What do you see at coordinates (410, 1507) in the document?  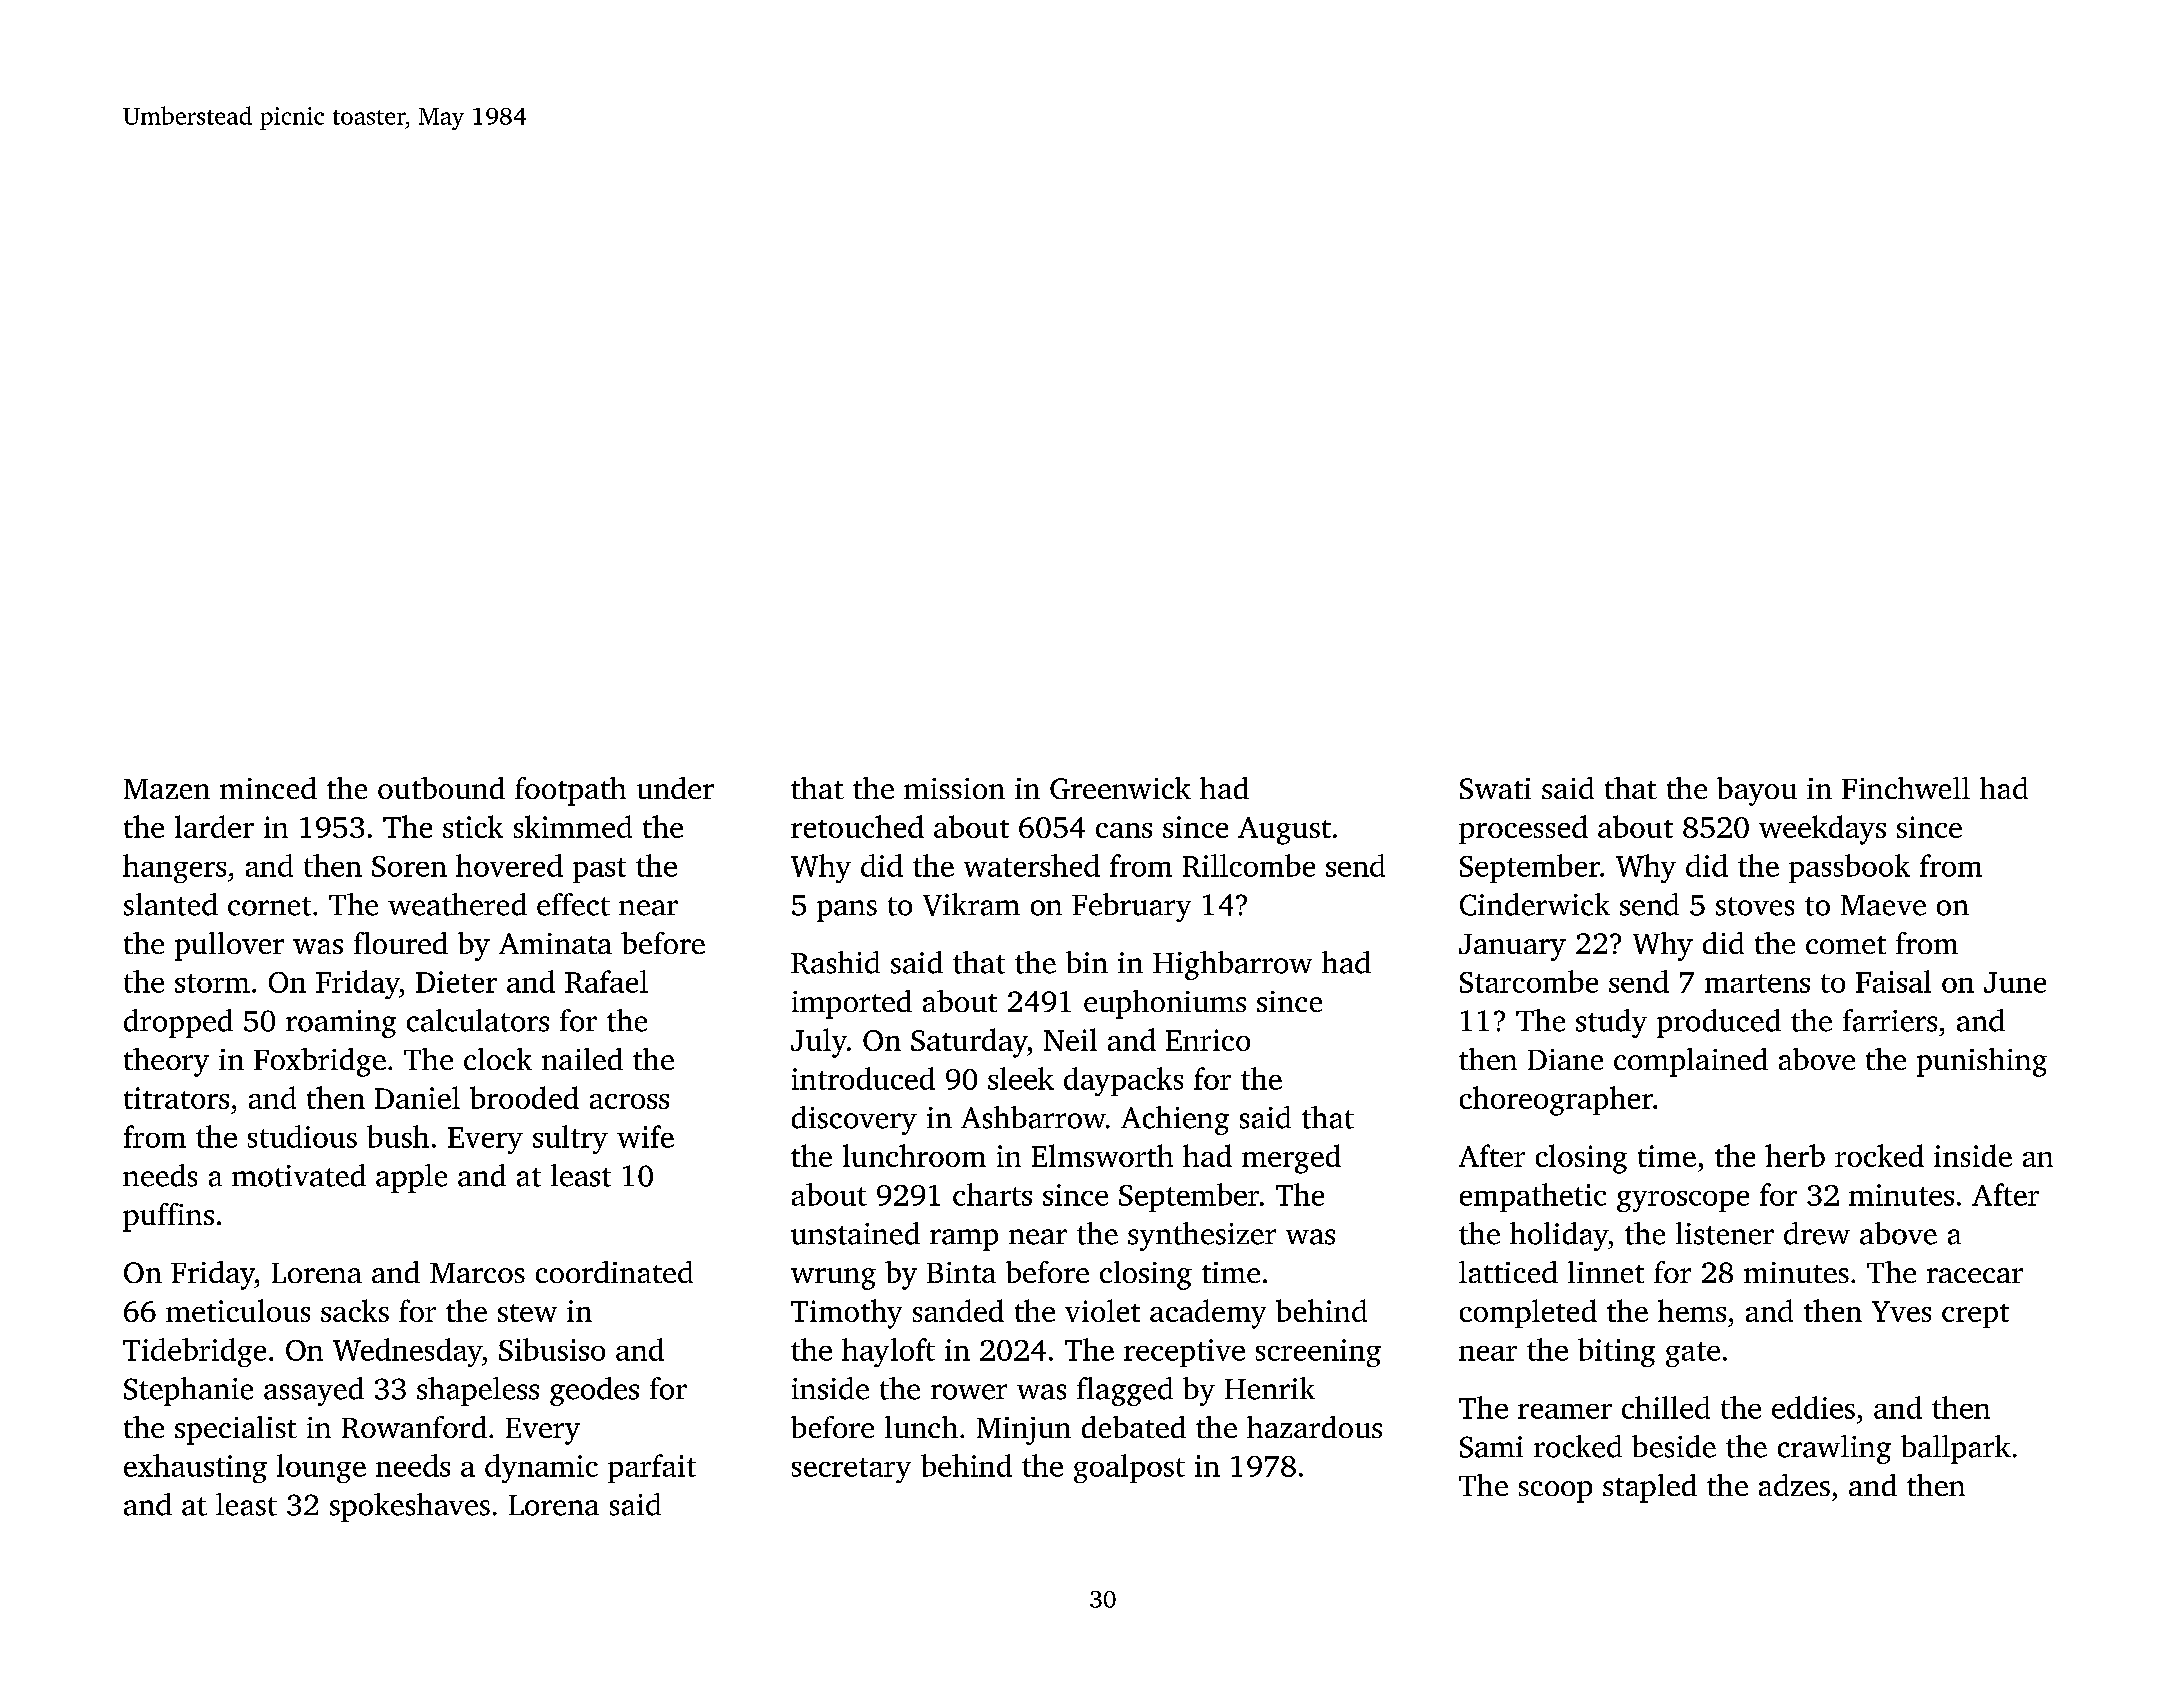 I see `spokeshaves` at bounding box center [410, 1507].
